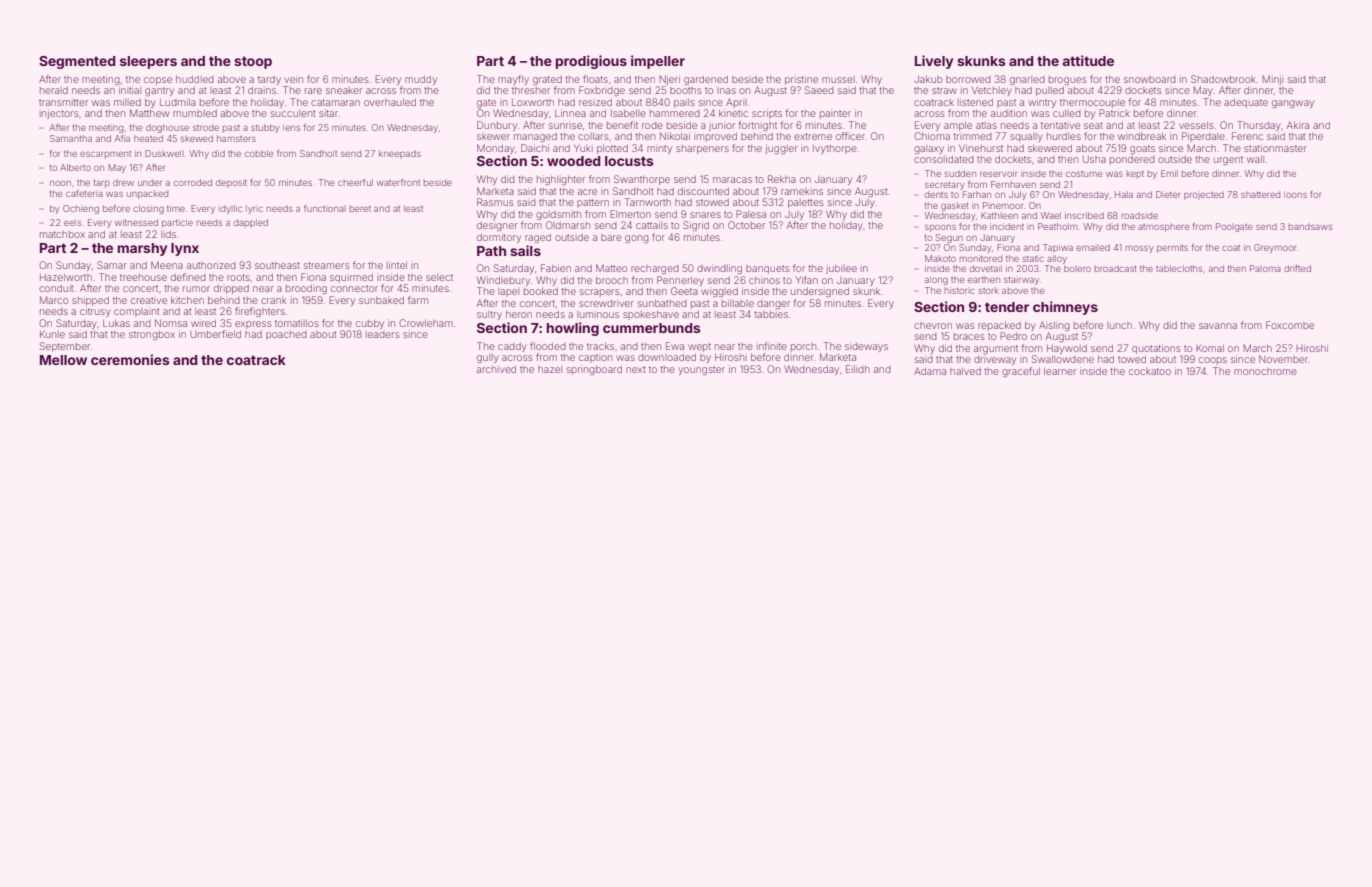 The image size is (1372, 887). I want to click on Fernhaven, so click(1013, 184).
